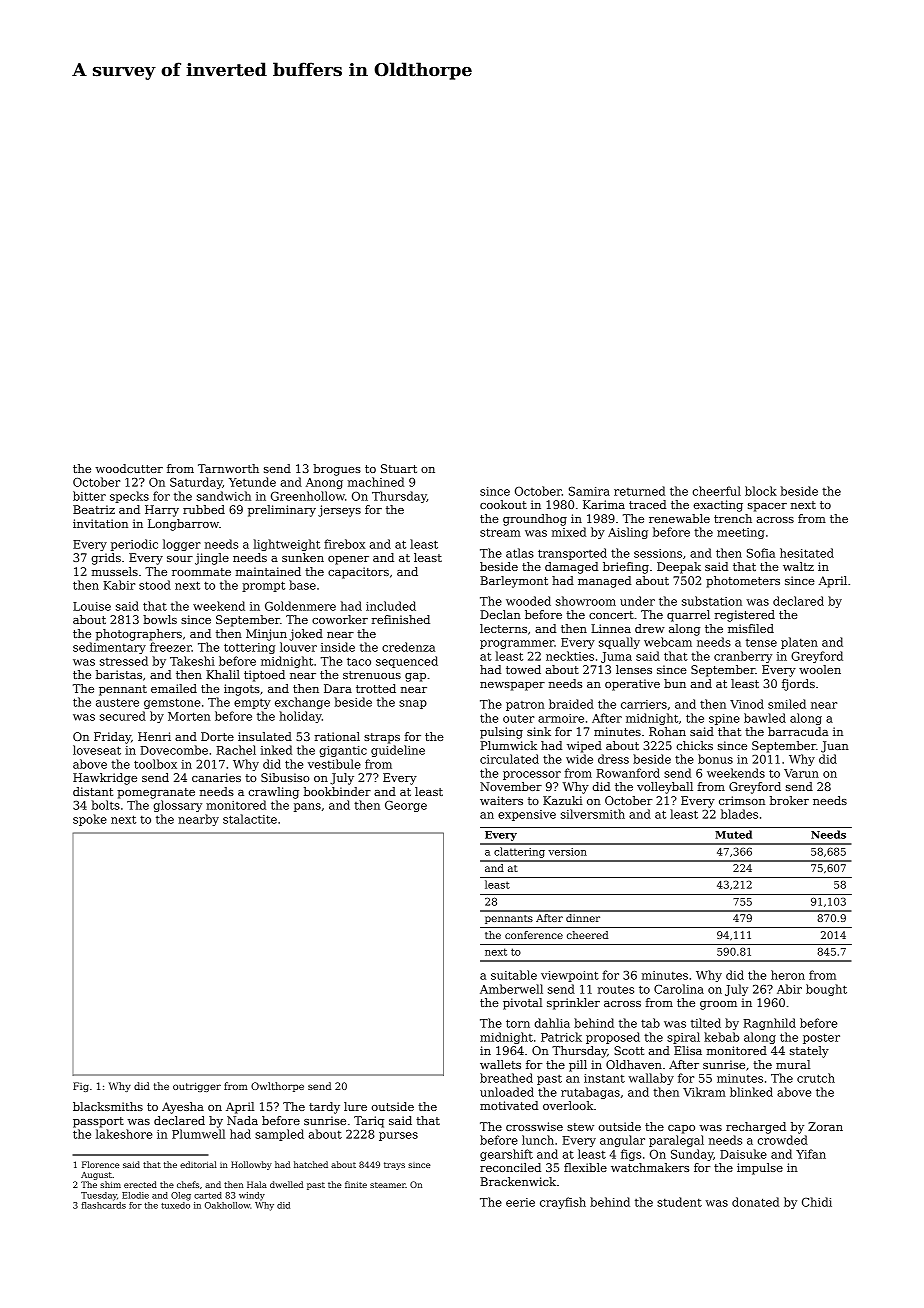  What do you see at coordinates (129, 468) in the document?
I see `woodcutter` at bounding box center [129, 468].
